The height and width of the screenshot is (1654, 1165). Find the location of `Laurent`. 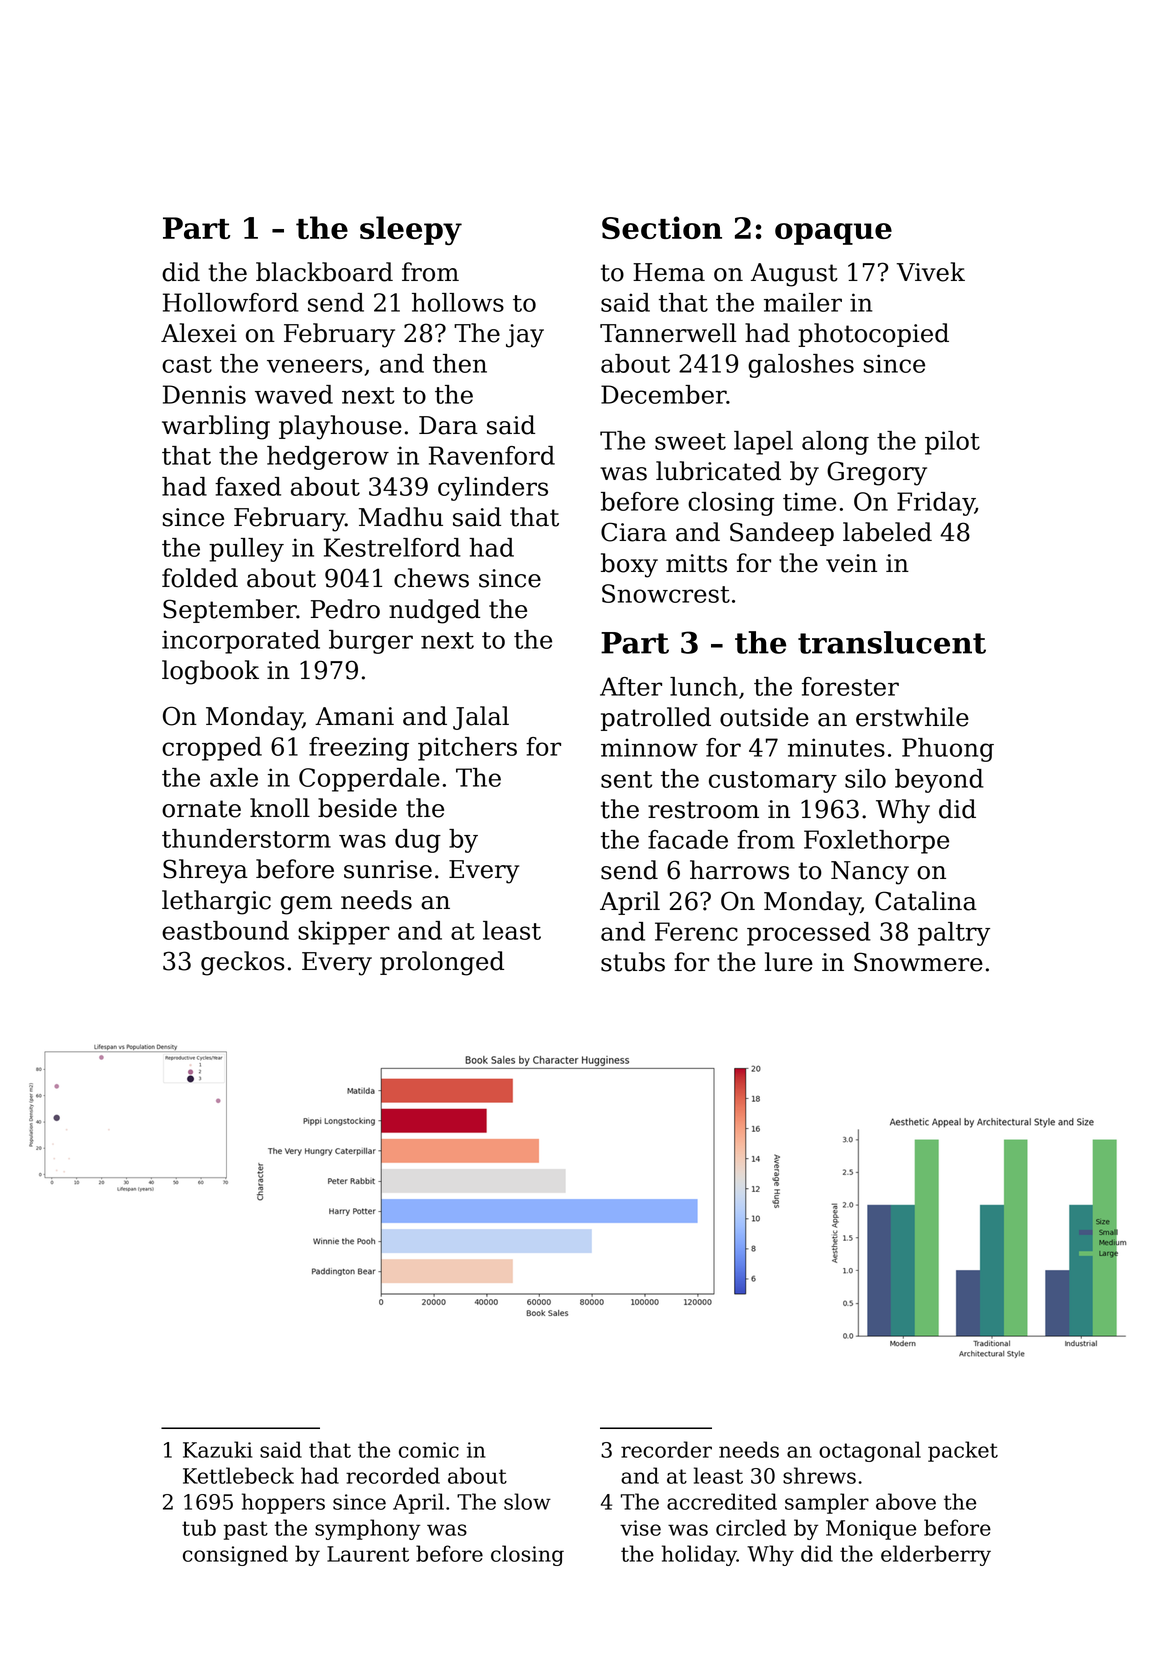

Laurent is located at coordinates (368, 1554).
